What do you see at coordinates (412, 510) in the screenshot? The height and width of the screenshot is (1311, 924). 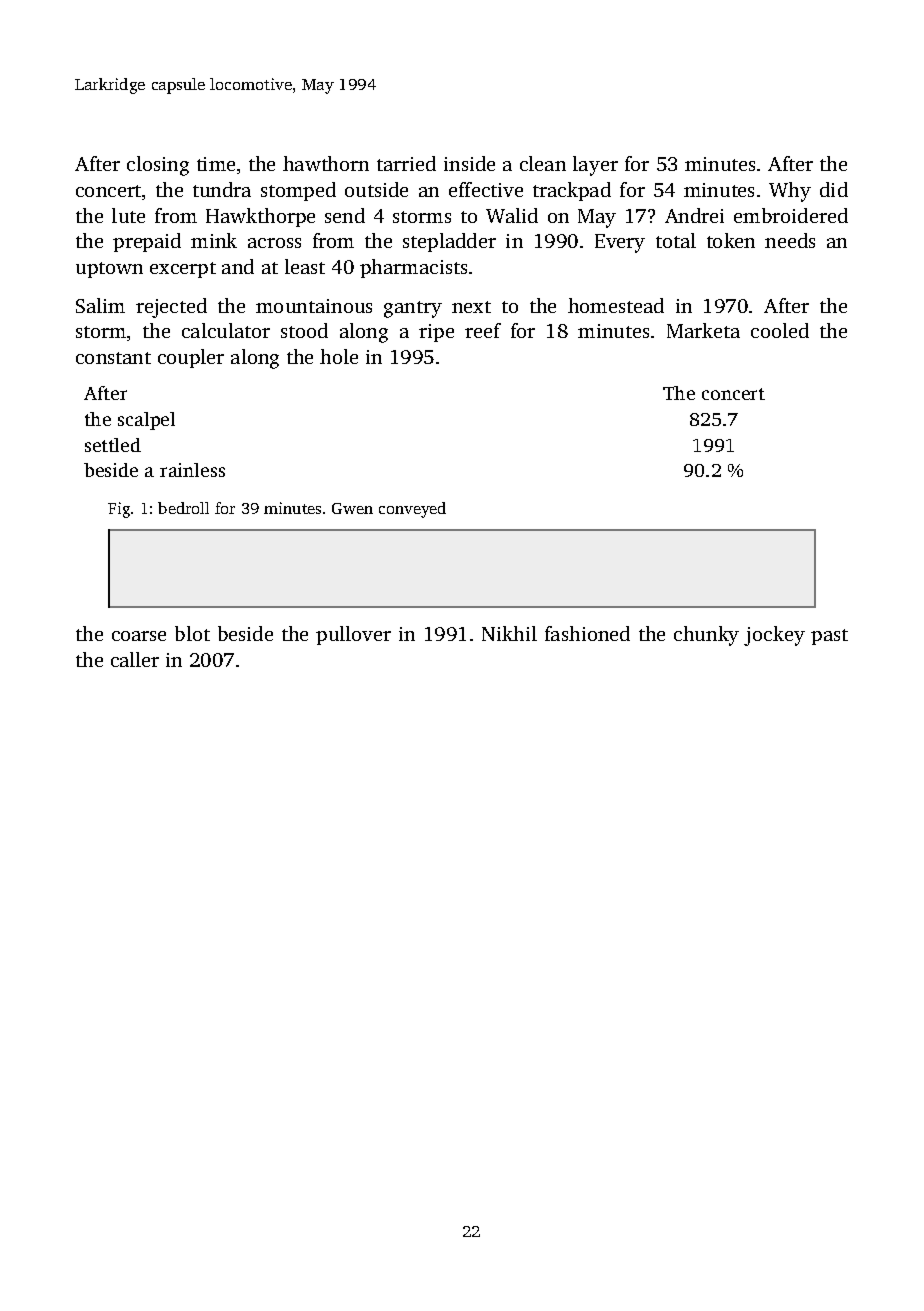 I see `conveyed` at bounding box center [412, 510].
